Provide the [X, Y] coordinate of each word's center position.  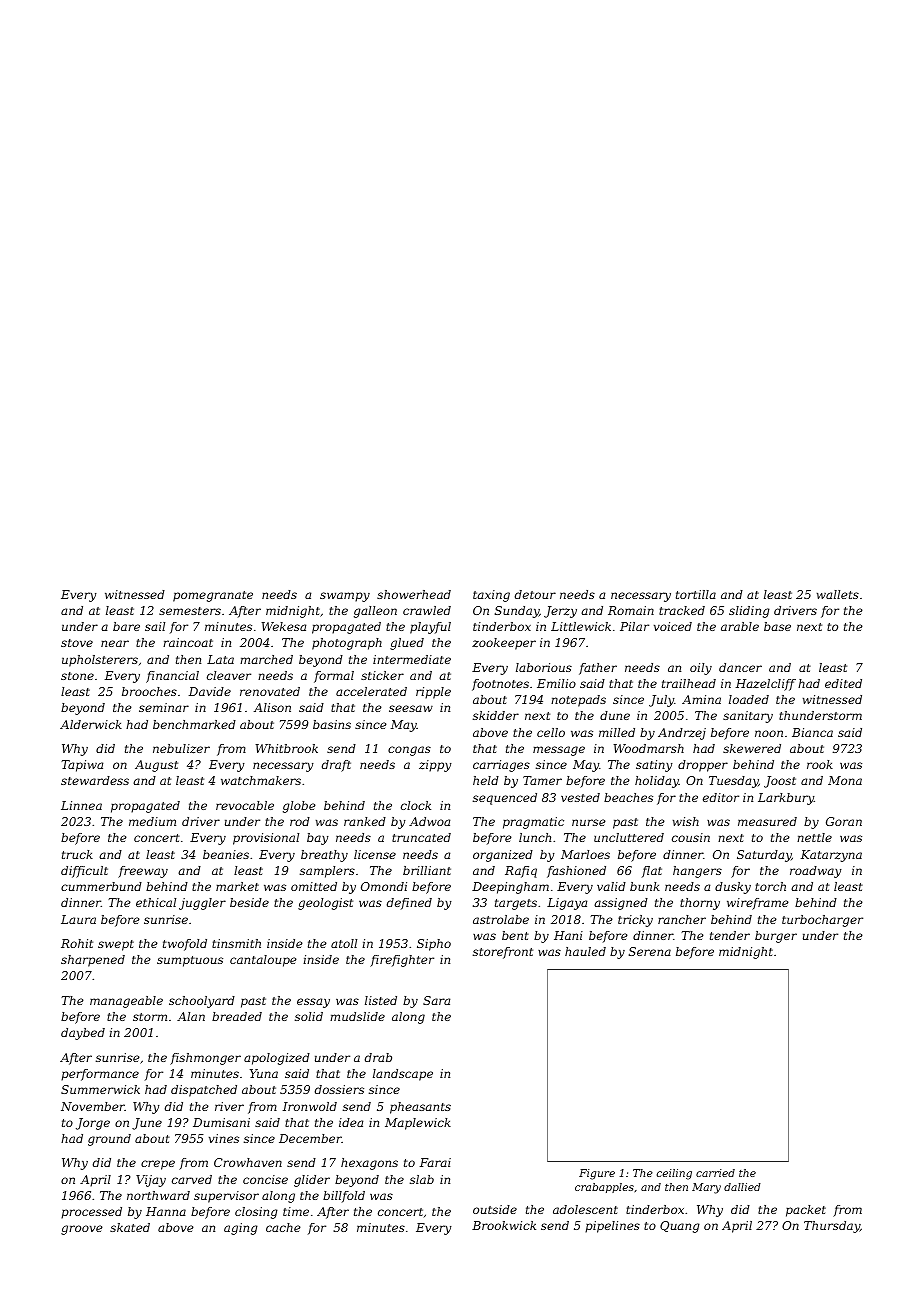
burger [776, 937]
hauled [585, 951]
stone [77, 676]
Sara [436, 1000]
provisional [266, 839]
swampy [345, 597]
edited [843, 683]
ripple [433, 693]
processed [91, 1213]
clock [416, 805]
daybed [83, 1034]
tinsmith [236, 943]
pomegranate [213, 596]
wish [686, 821]
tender [730, 935]
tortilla [696, 594]
